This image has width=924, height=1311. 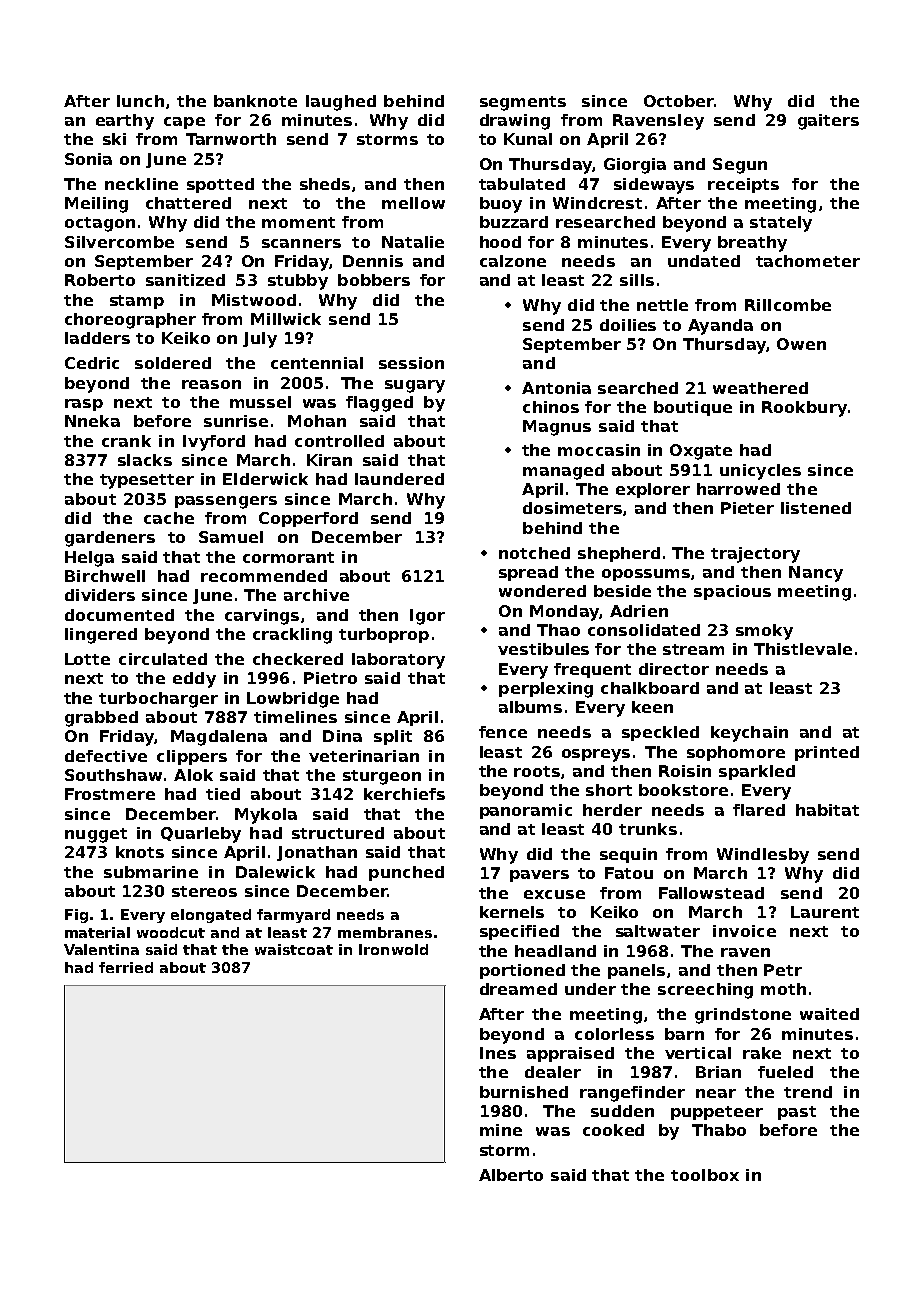 What do you see at coordinates (719, 1130) in the image?
I see `Thabo` at bounding box center [719, 1130].
